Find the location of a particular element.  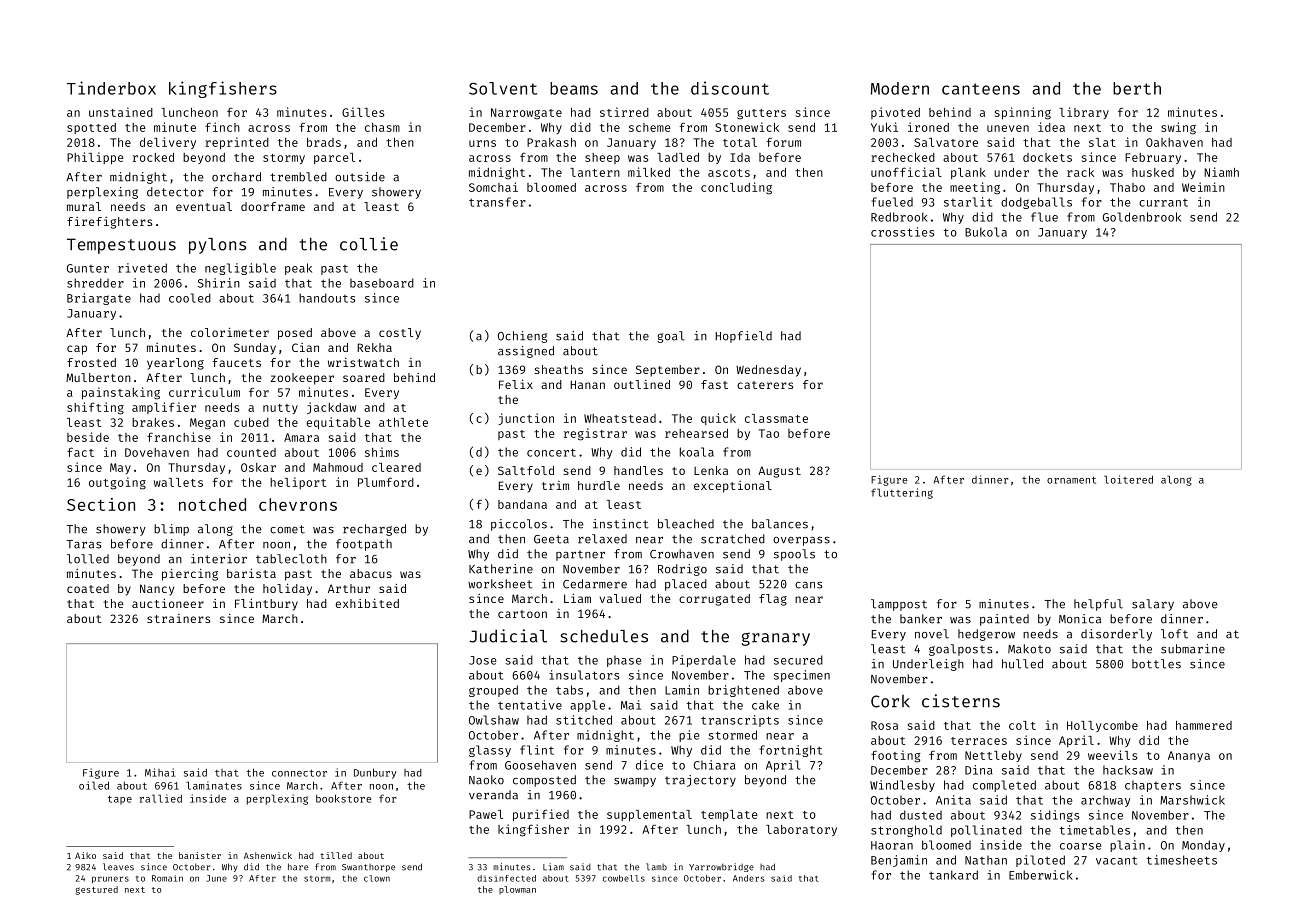

milked is located at coordinates (649, 172).
